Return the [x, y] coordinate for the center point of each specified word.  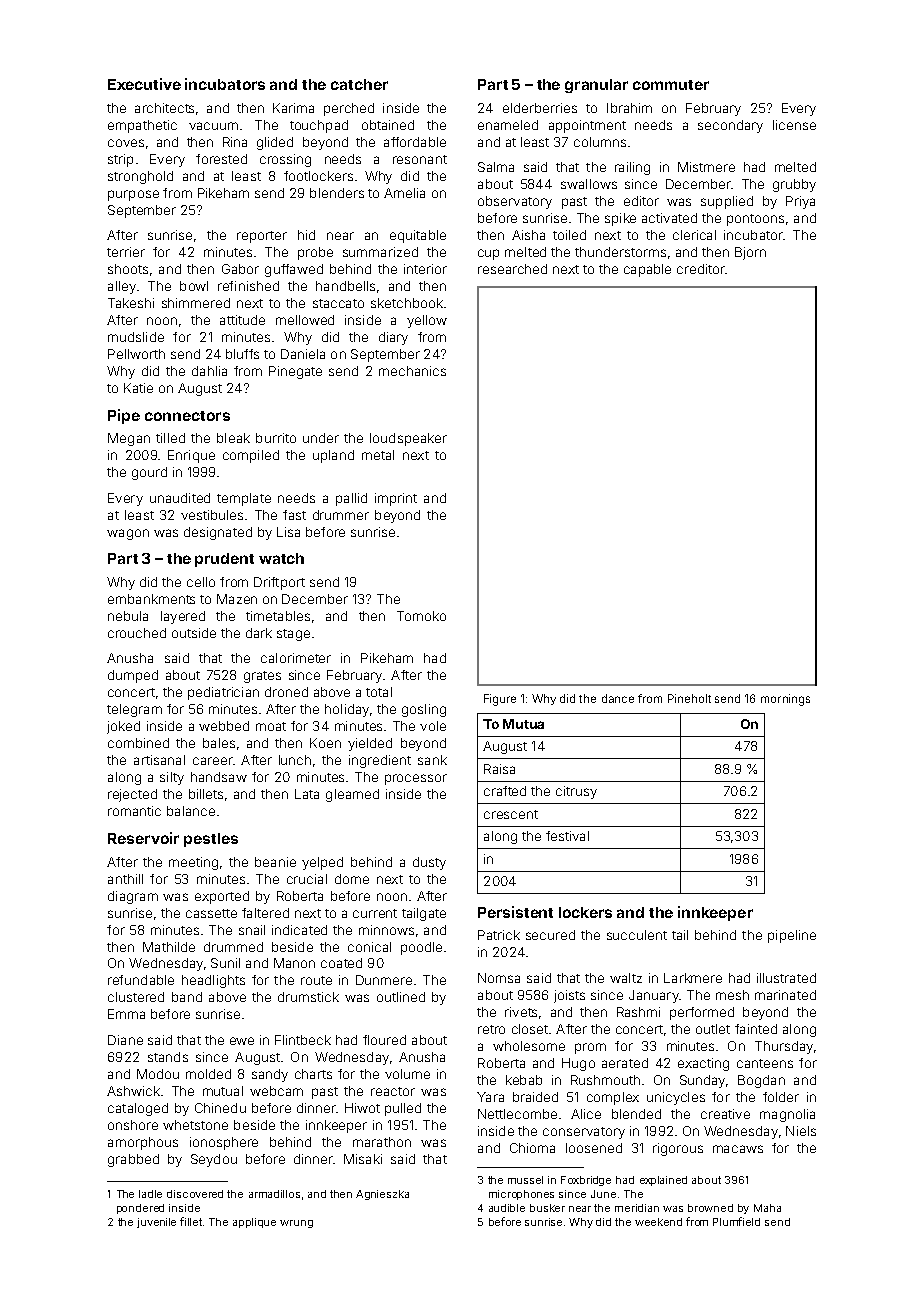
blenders [337, 193]
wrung [296, 1224]
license [794, 125]
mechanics [412, 371]
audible [507, 1208]
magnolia [787, 1115]
